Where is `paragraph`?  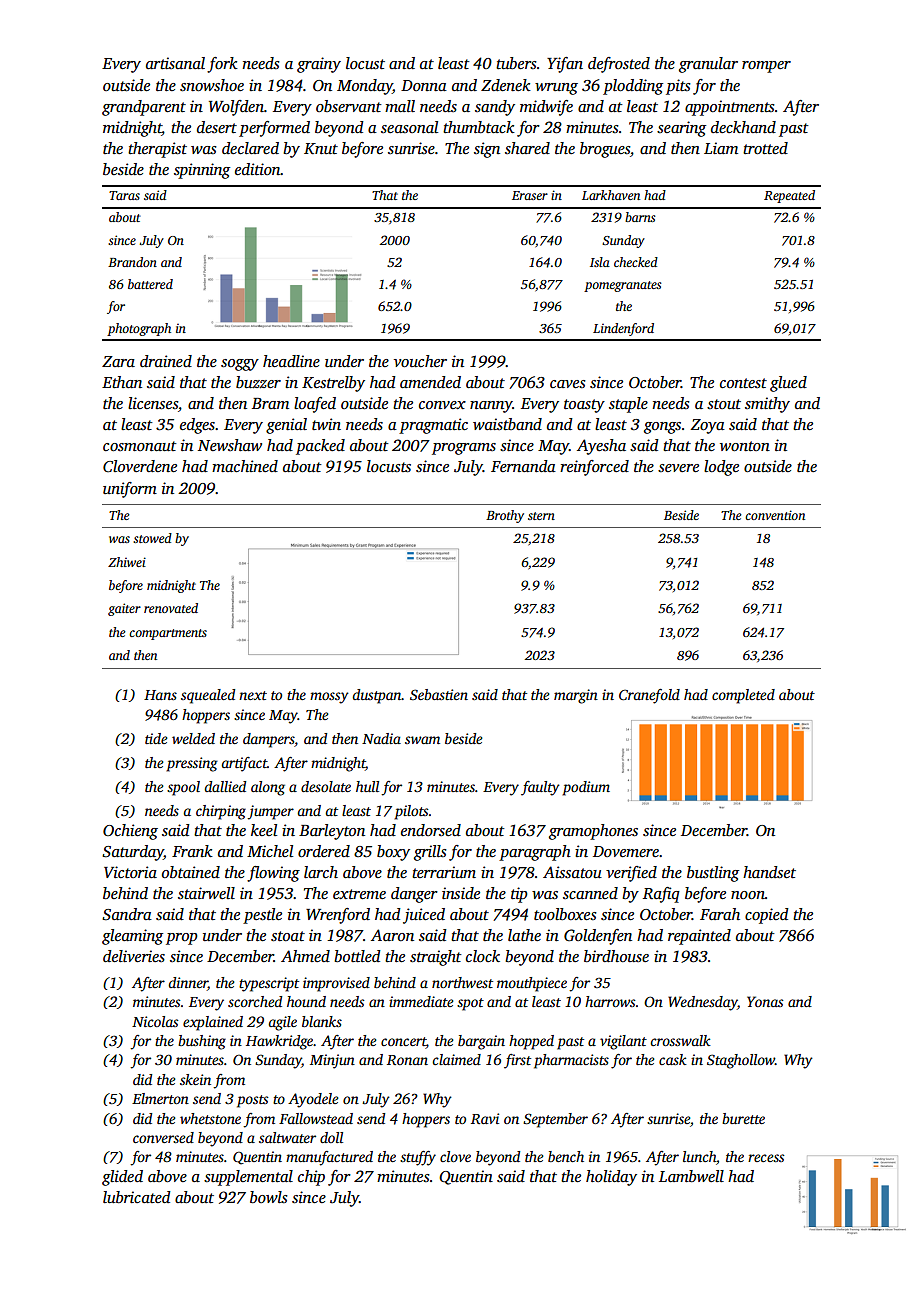
paragraph is located at coordinates (535, 853).
